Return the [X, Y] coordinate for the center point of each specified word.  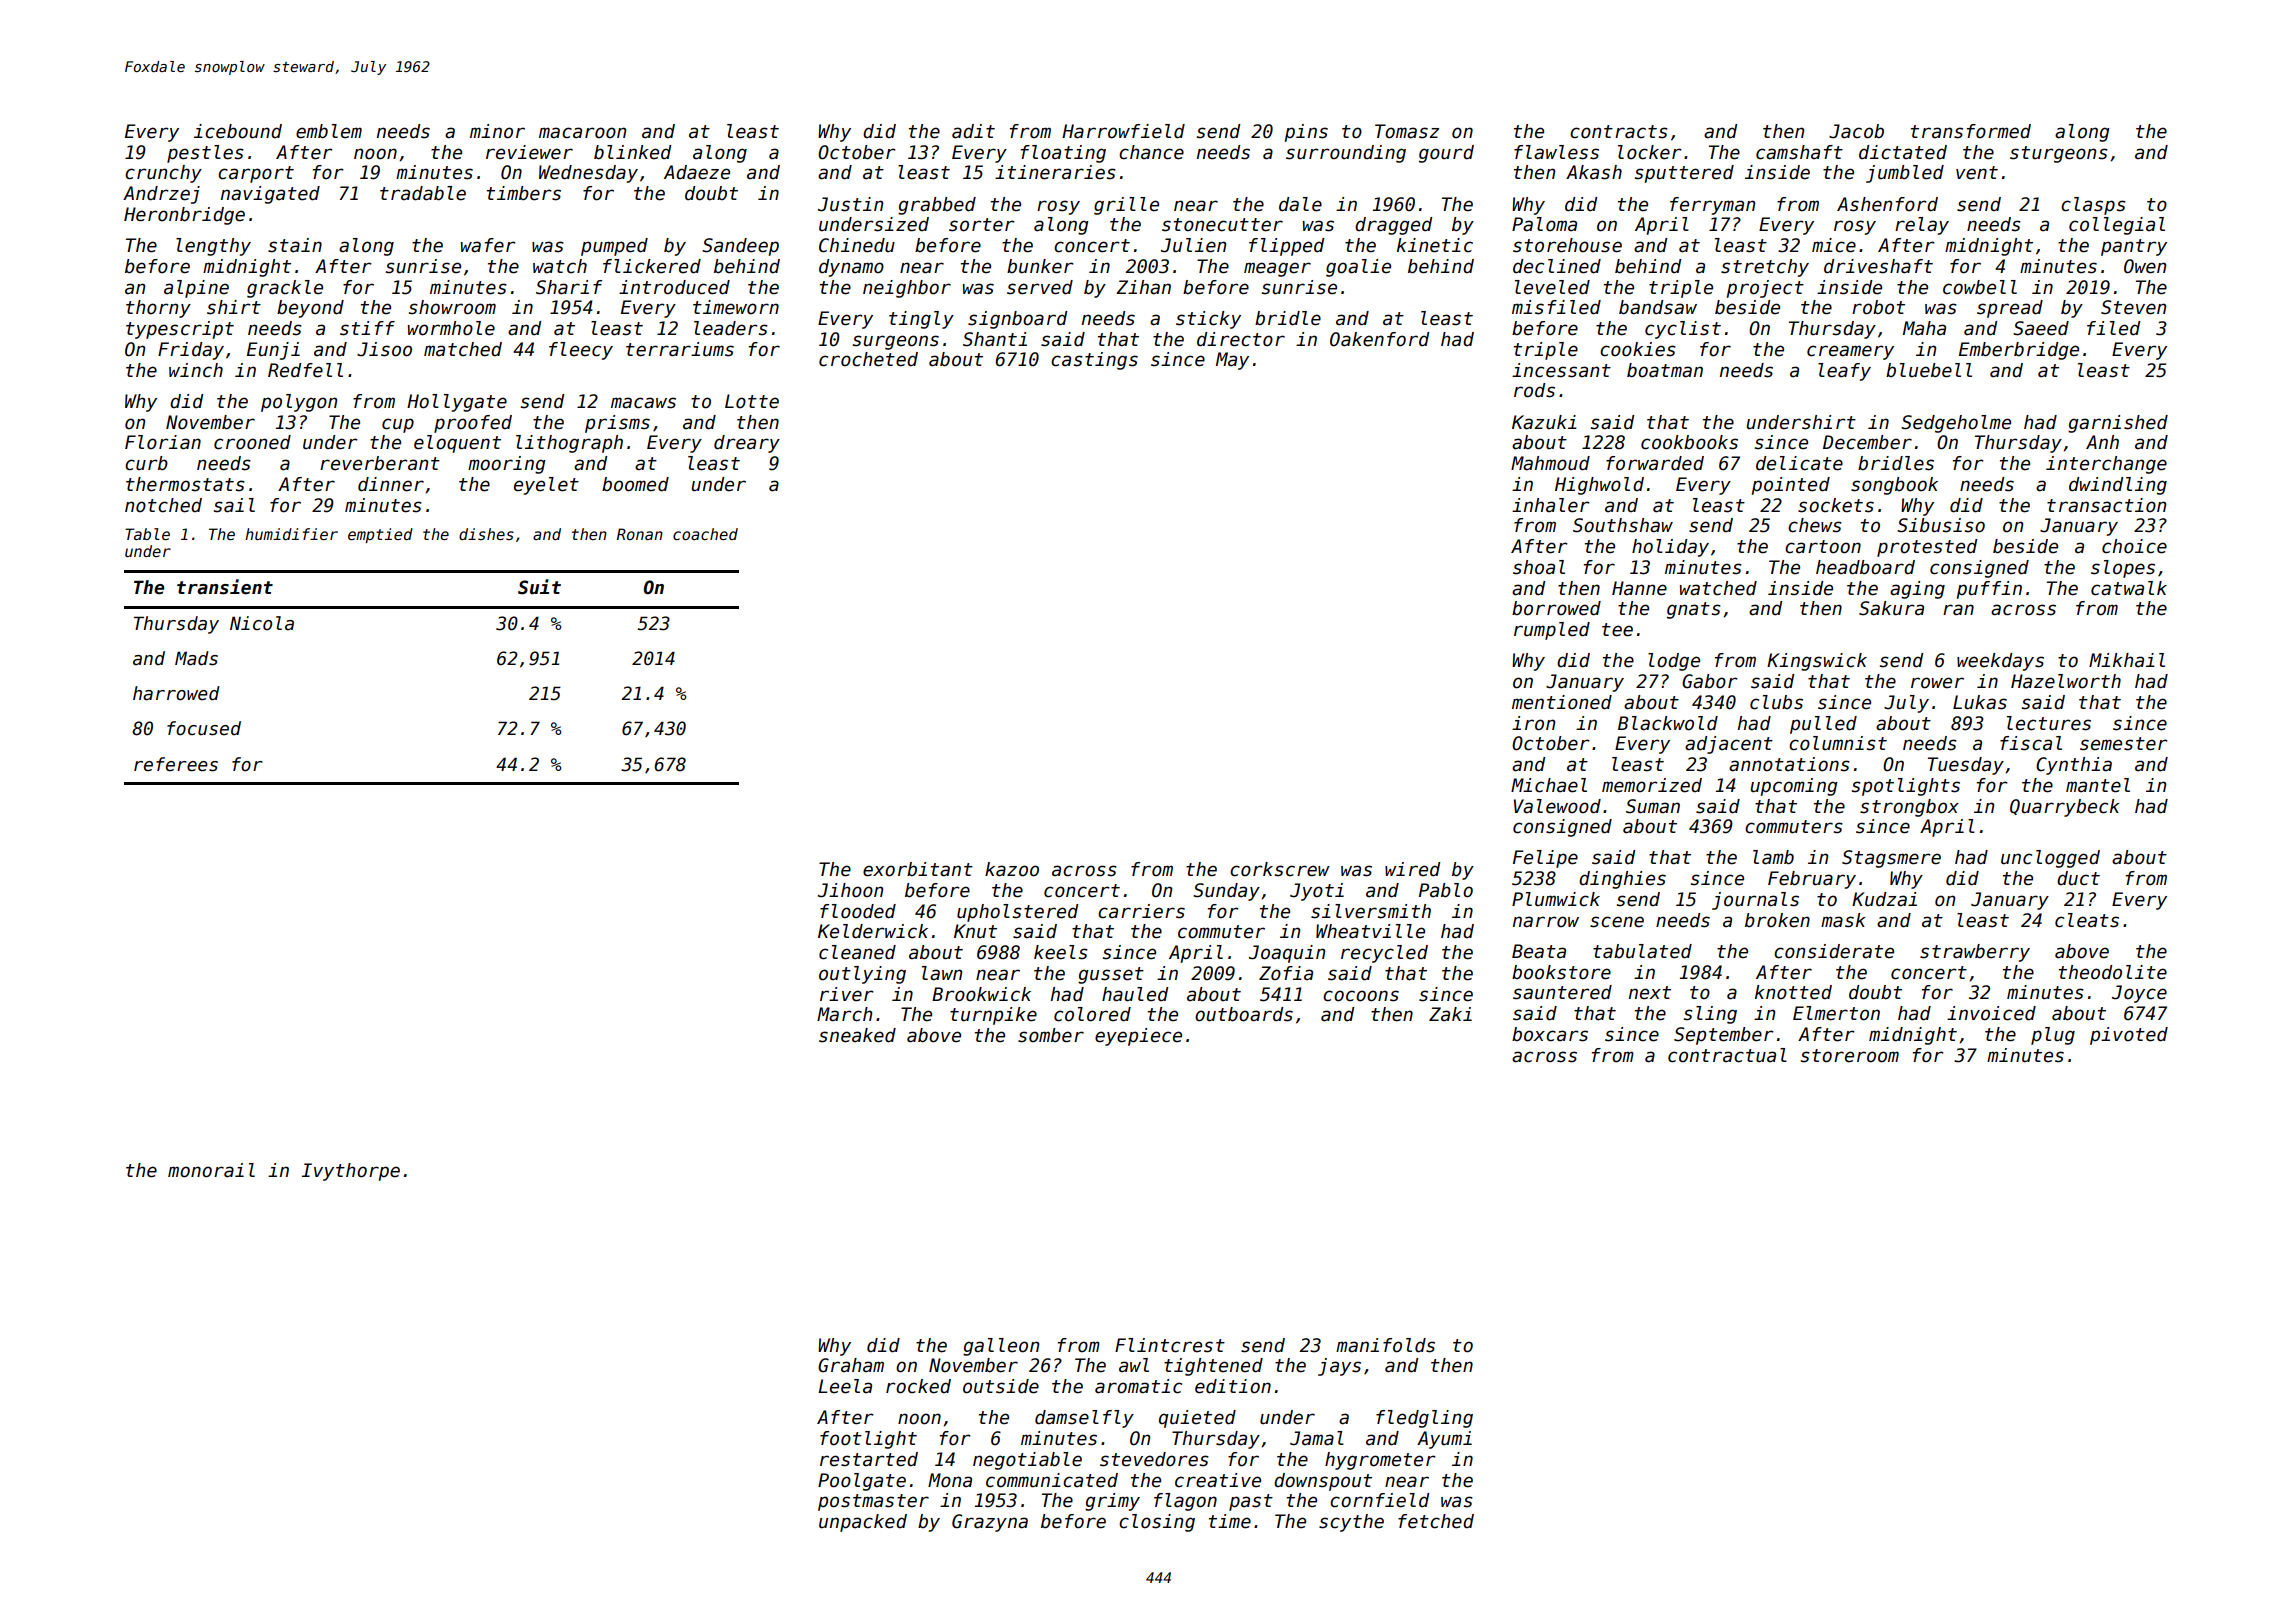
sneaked [857, 1035]
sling [1710, 1015]
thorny [158, 309]
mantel [2098, 785]
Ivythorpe [351, 1172]
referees [176, 764]
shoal [1539, 567]
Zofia [1286, 973]
